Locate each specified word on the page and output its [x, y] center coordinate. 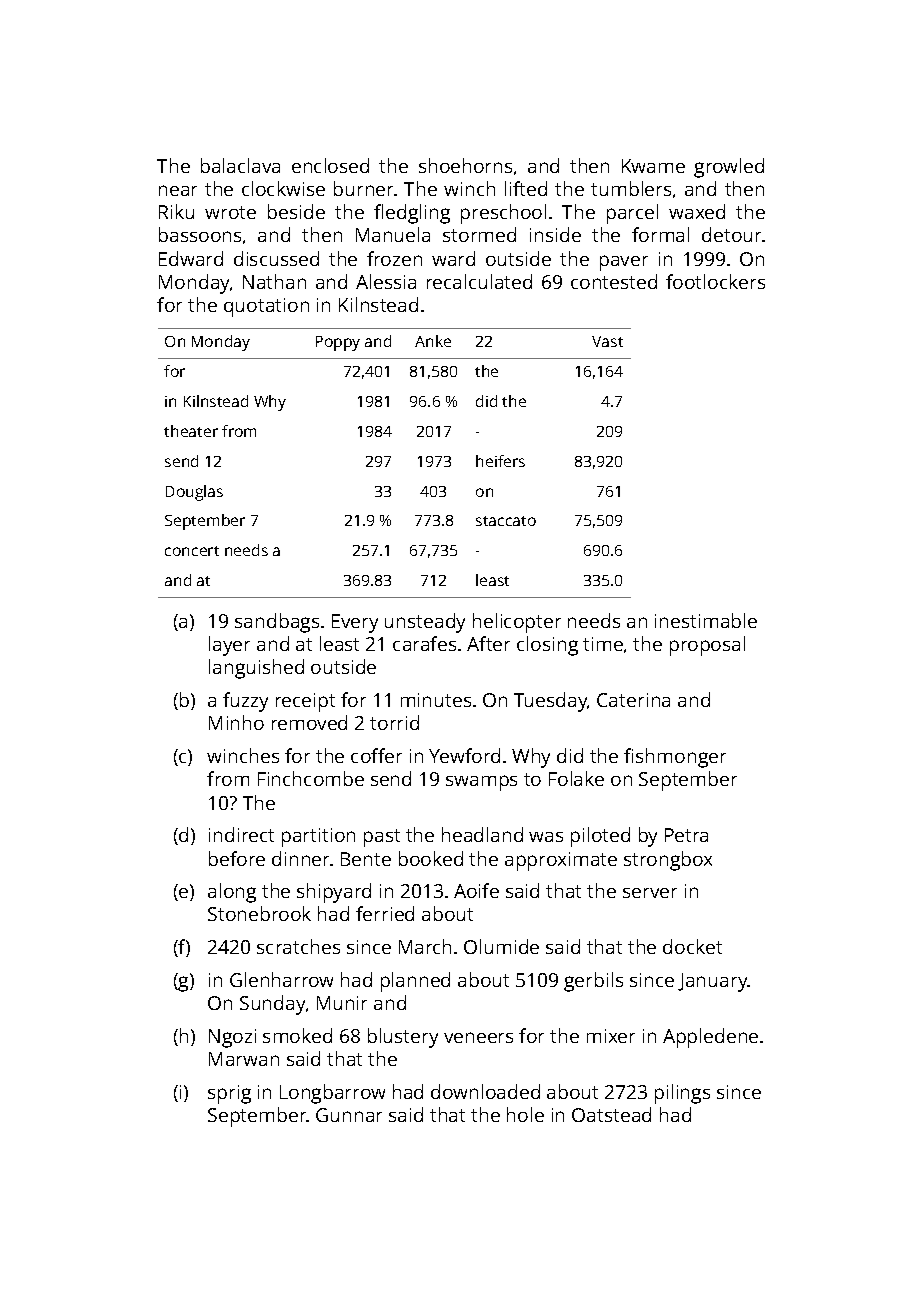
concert [192, 551]
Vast [607, 341]
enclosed [330, 165]
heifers [500, 461]
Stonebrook [259, 913]
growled [729, 168]
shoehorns [465, 165]
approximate [561, 861]
